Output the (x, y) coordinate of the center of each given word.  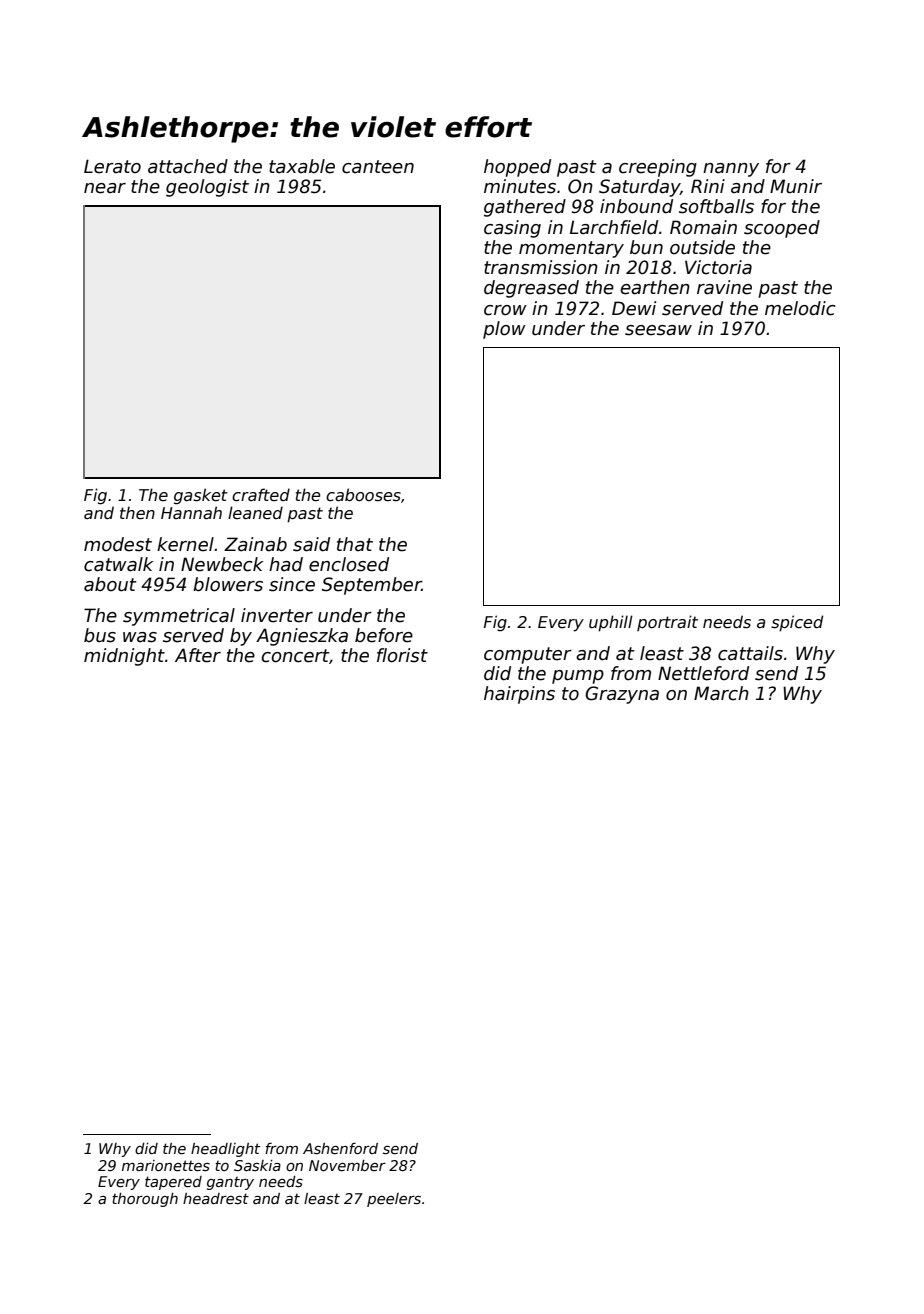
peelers (394, 1200)
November (347, 1165)
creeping (658, 168)
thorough (145, 1200)
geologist (207, 188)
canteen (378, 167)
